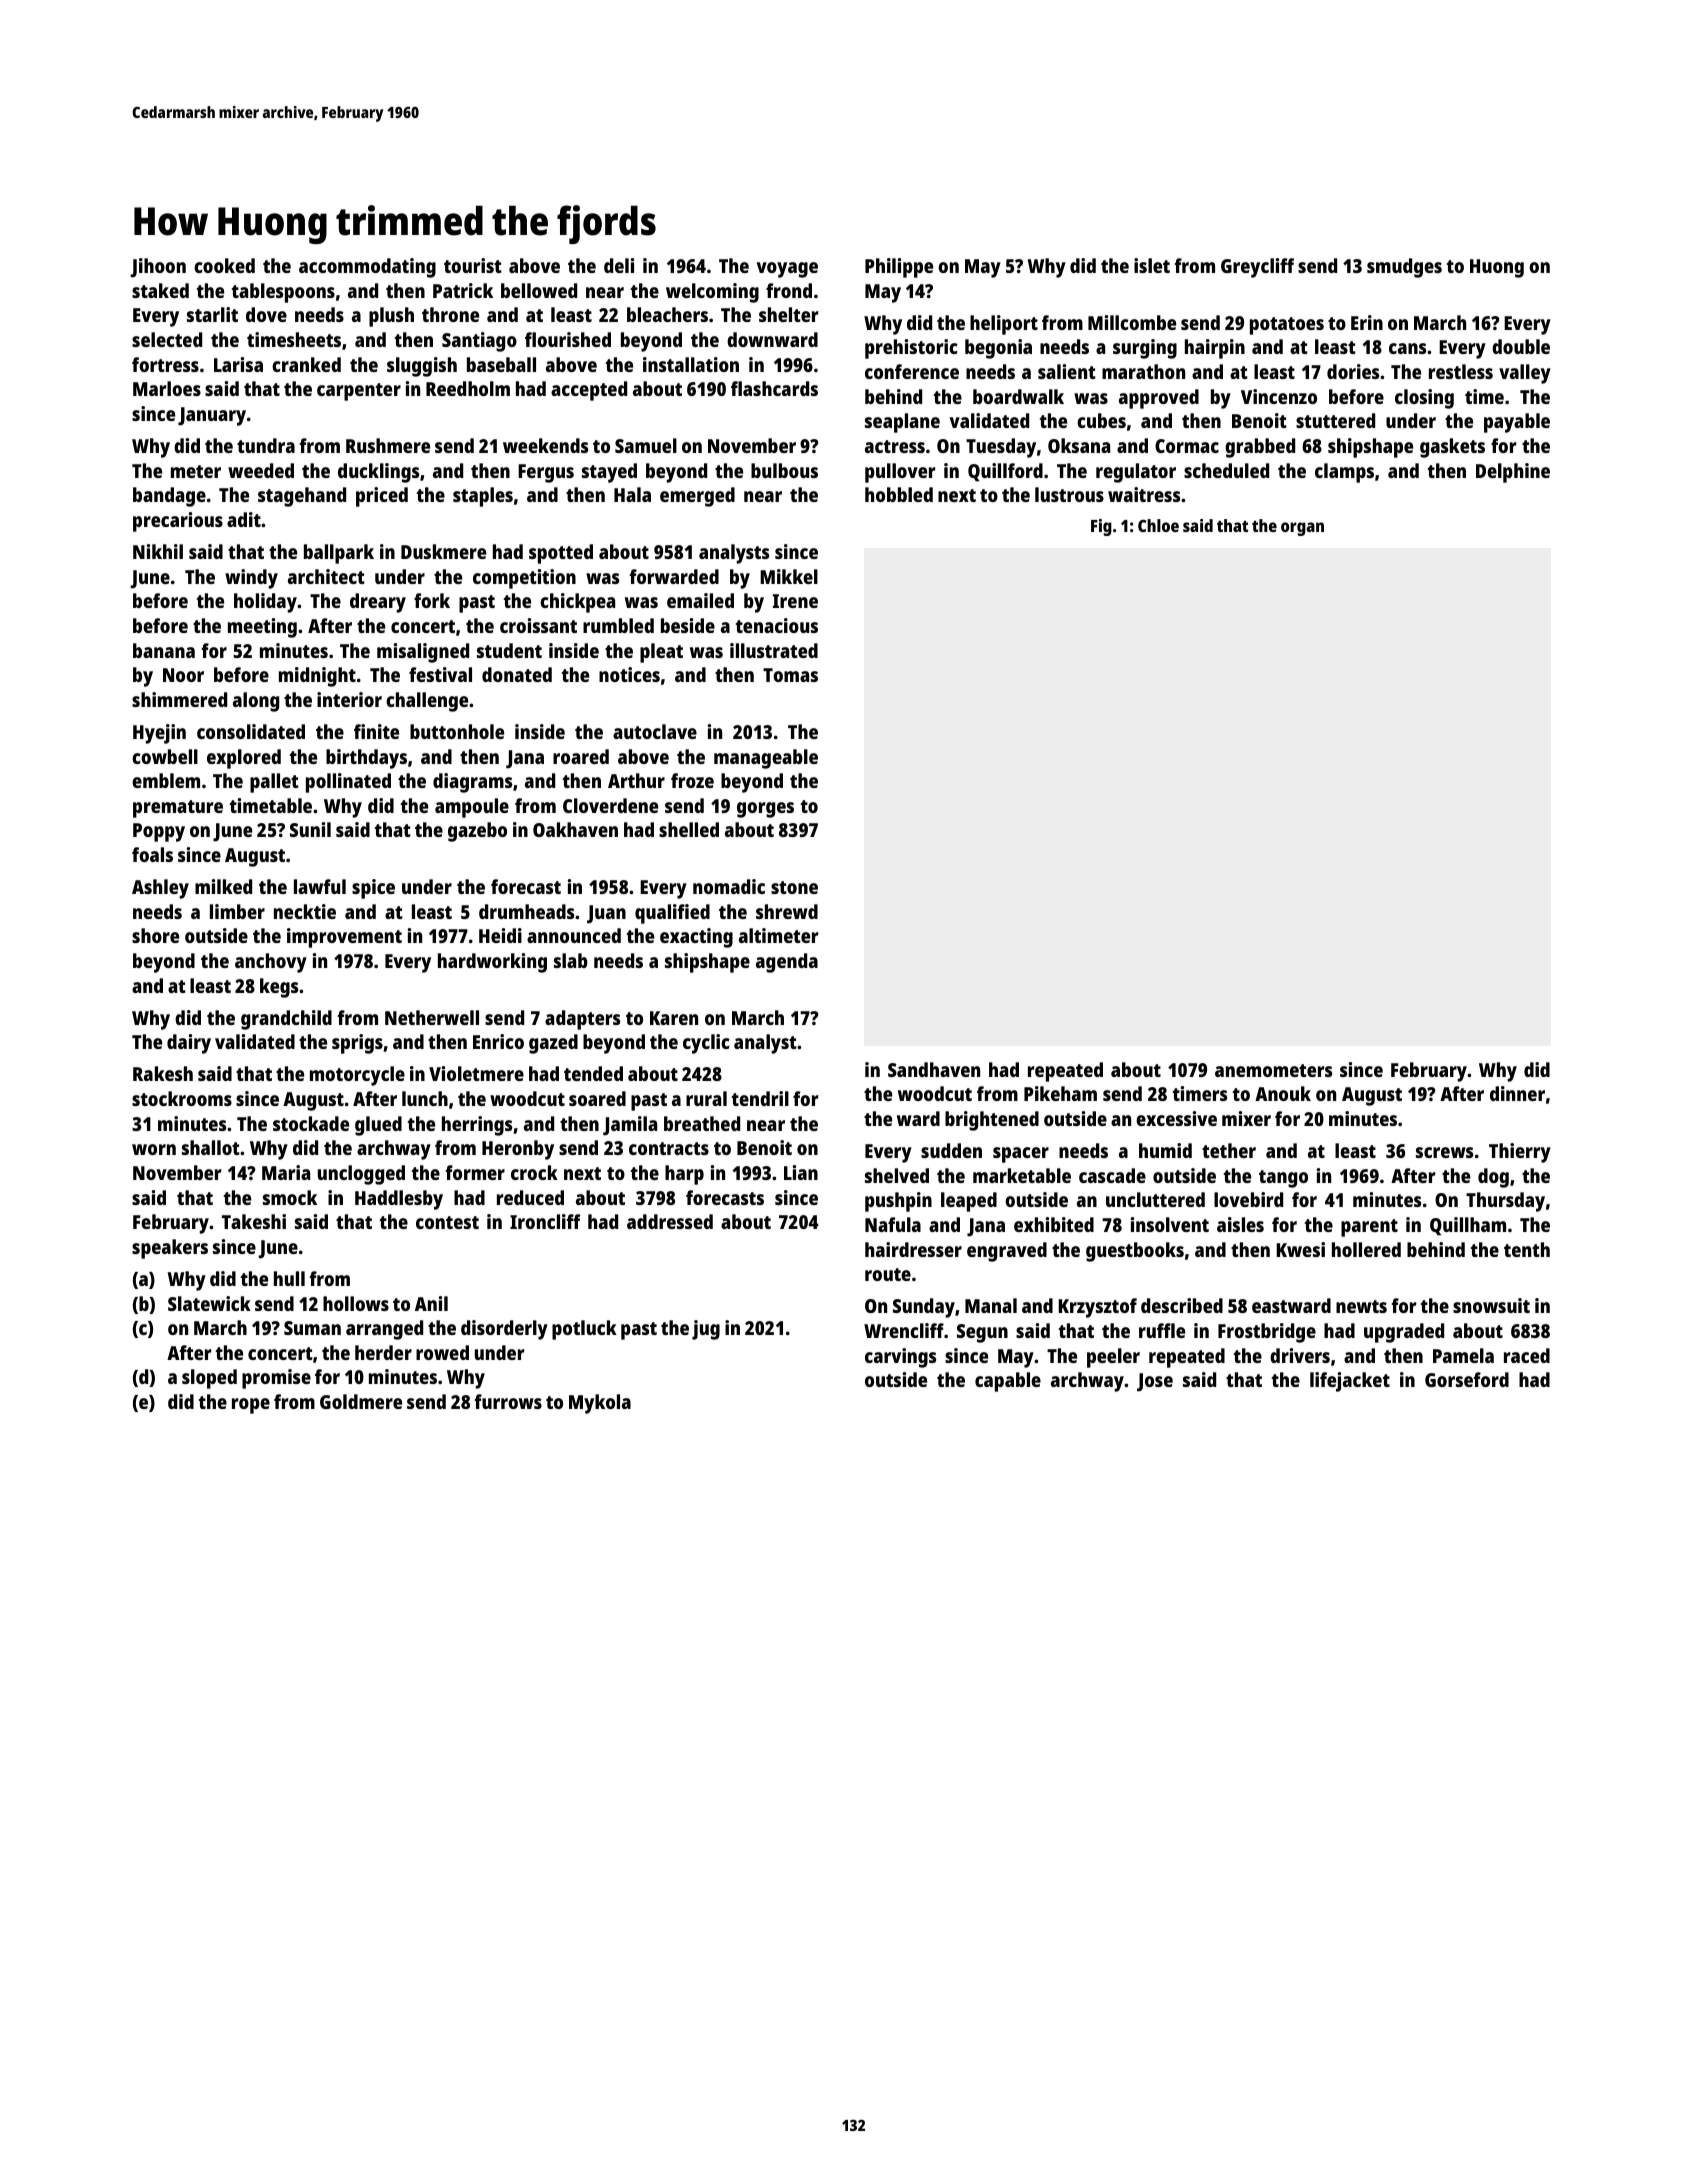 Image resolution: width=1683 pixels, height=2178 pixels. Describe the element at coordinates (661, 653) in the page. I see `pleat` at that location.
